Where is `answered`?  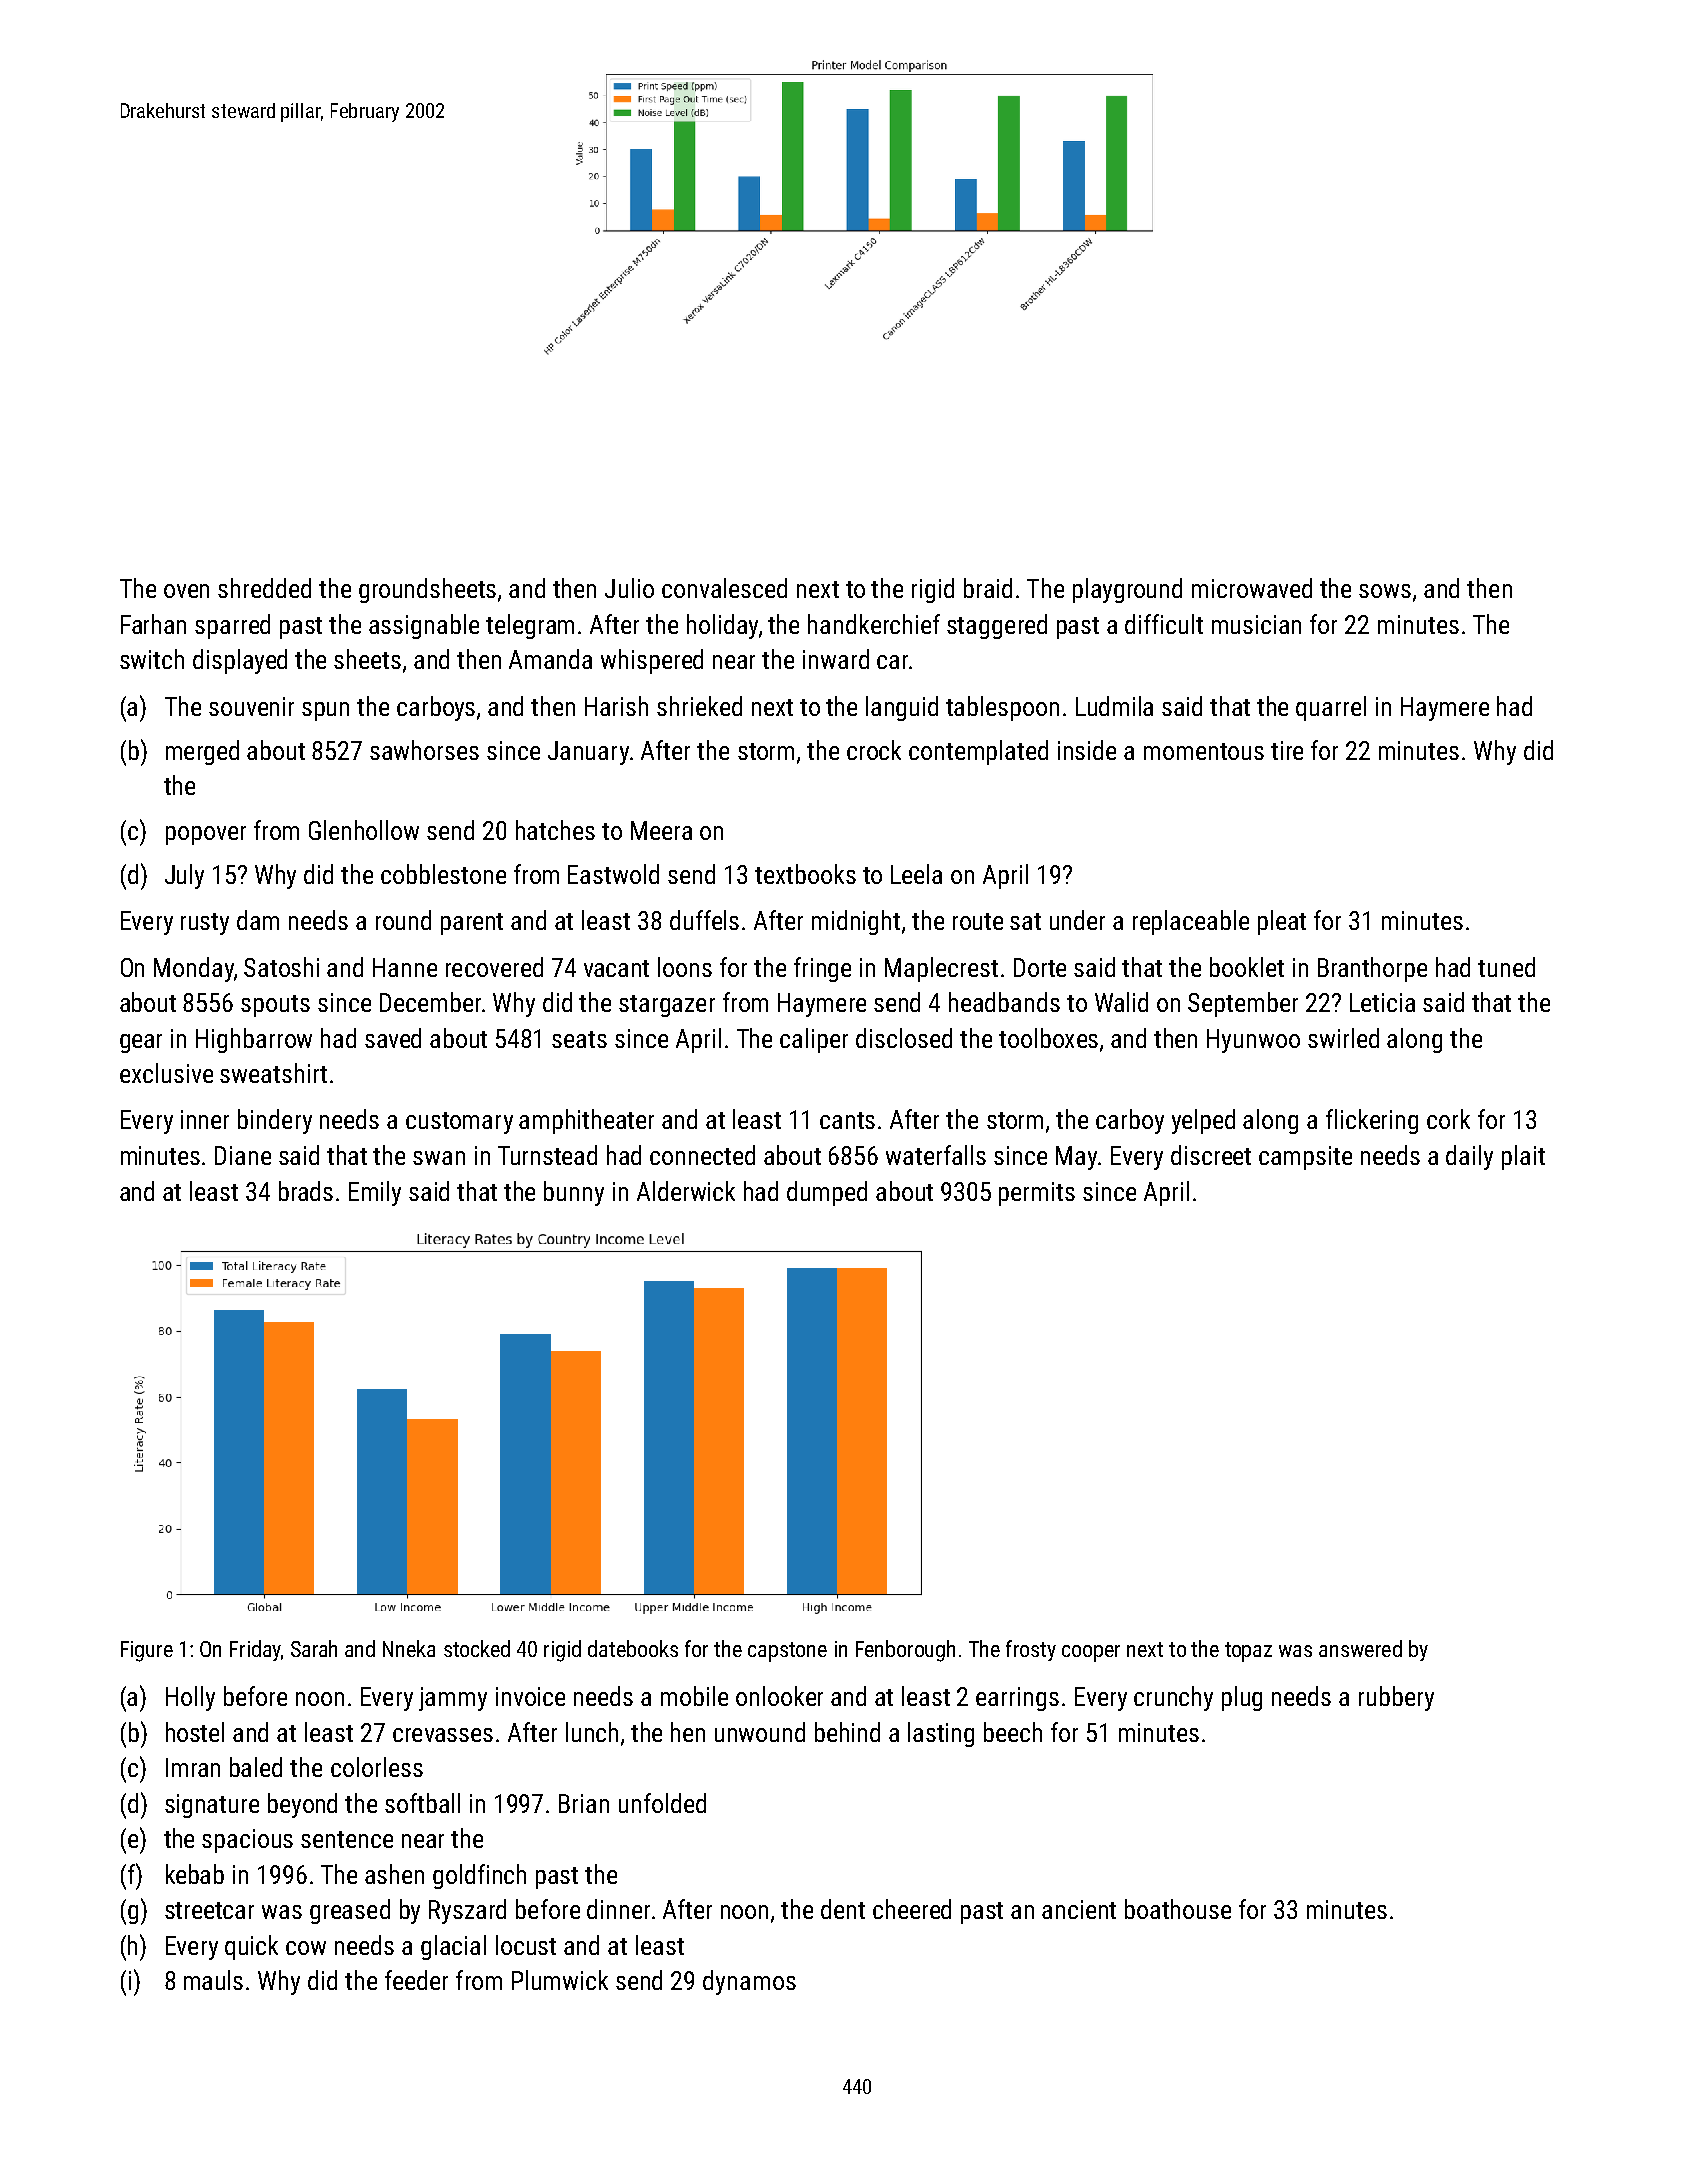
answered is located at coordinates (1360, 1648).
